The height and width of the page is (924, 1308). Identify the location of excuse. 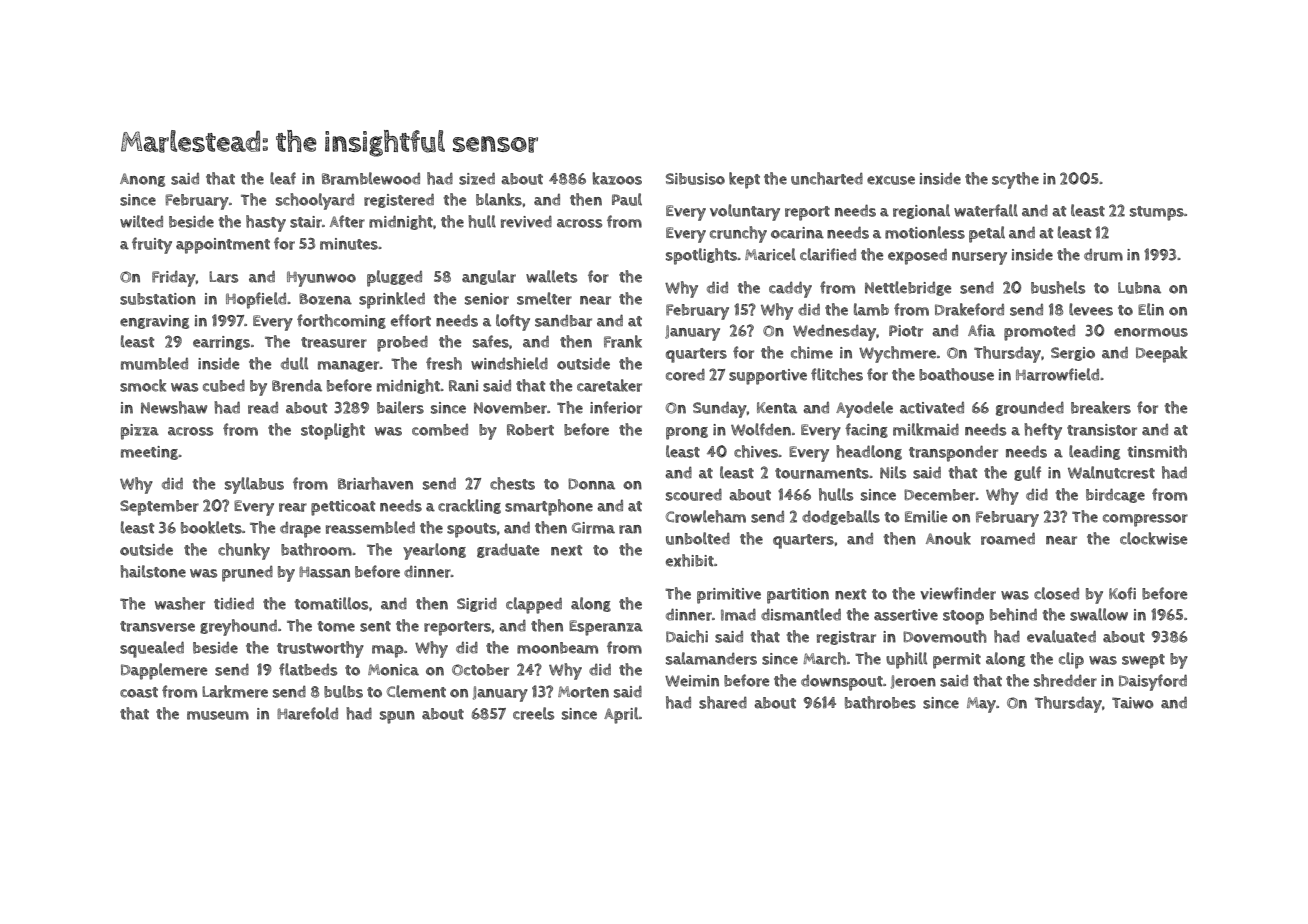
(891, 180).
